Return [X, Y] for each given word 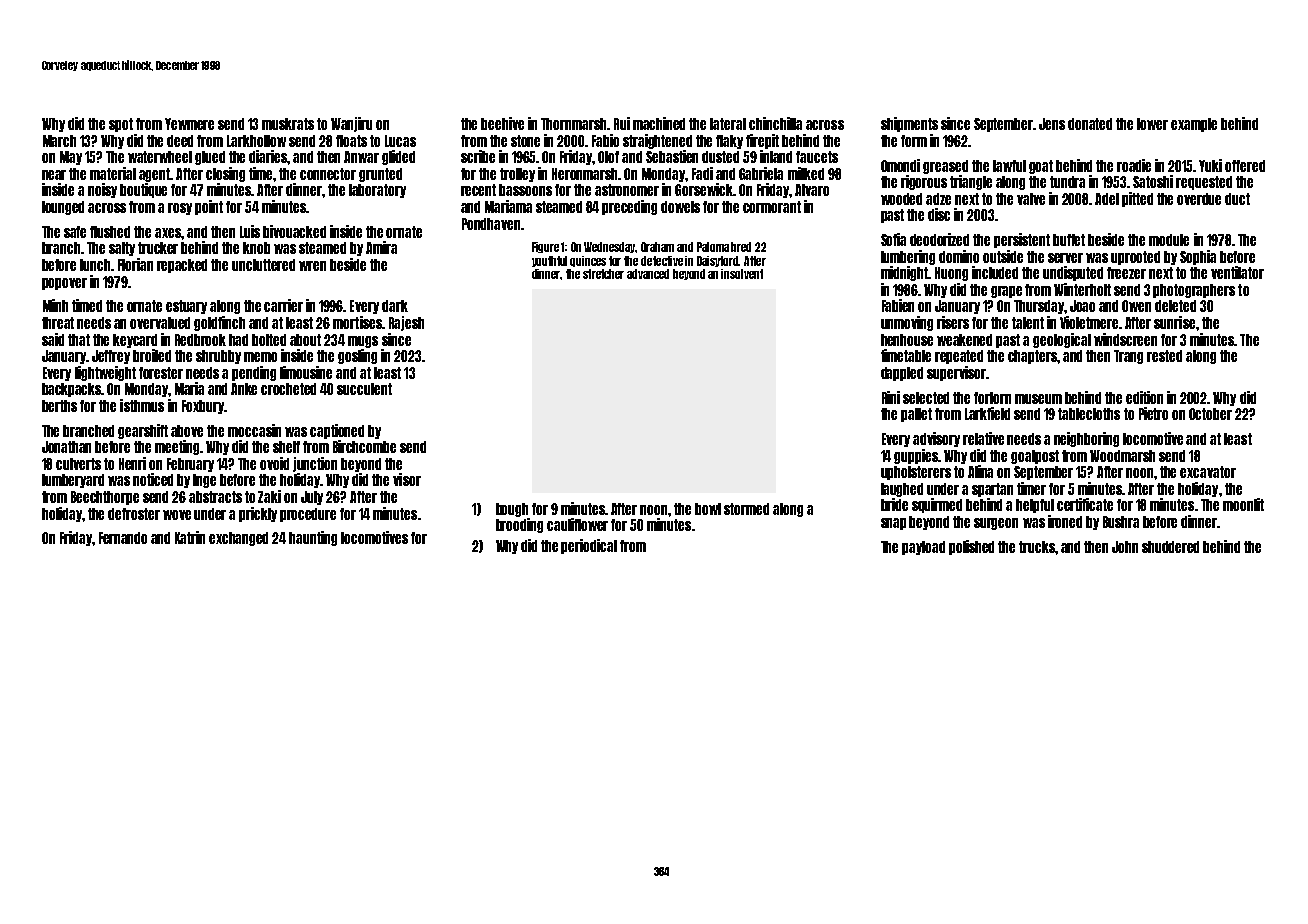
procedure [308, 515]
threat [58, 323]
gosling [357, 356]
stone [525, 141]
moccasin [254, 430]
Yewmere [189, 124]
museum [1038, 399]
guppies [916, 456]
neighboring [1086, 439]
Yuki [1210, 165]
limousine [306, 372]
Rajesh [406, 323]
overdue [1199, 199]
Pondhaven [491, 224]
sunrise [1174, 322]
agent [155, 175]
